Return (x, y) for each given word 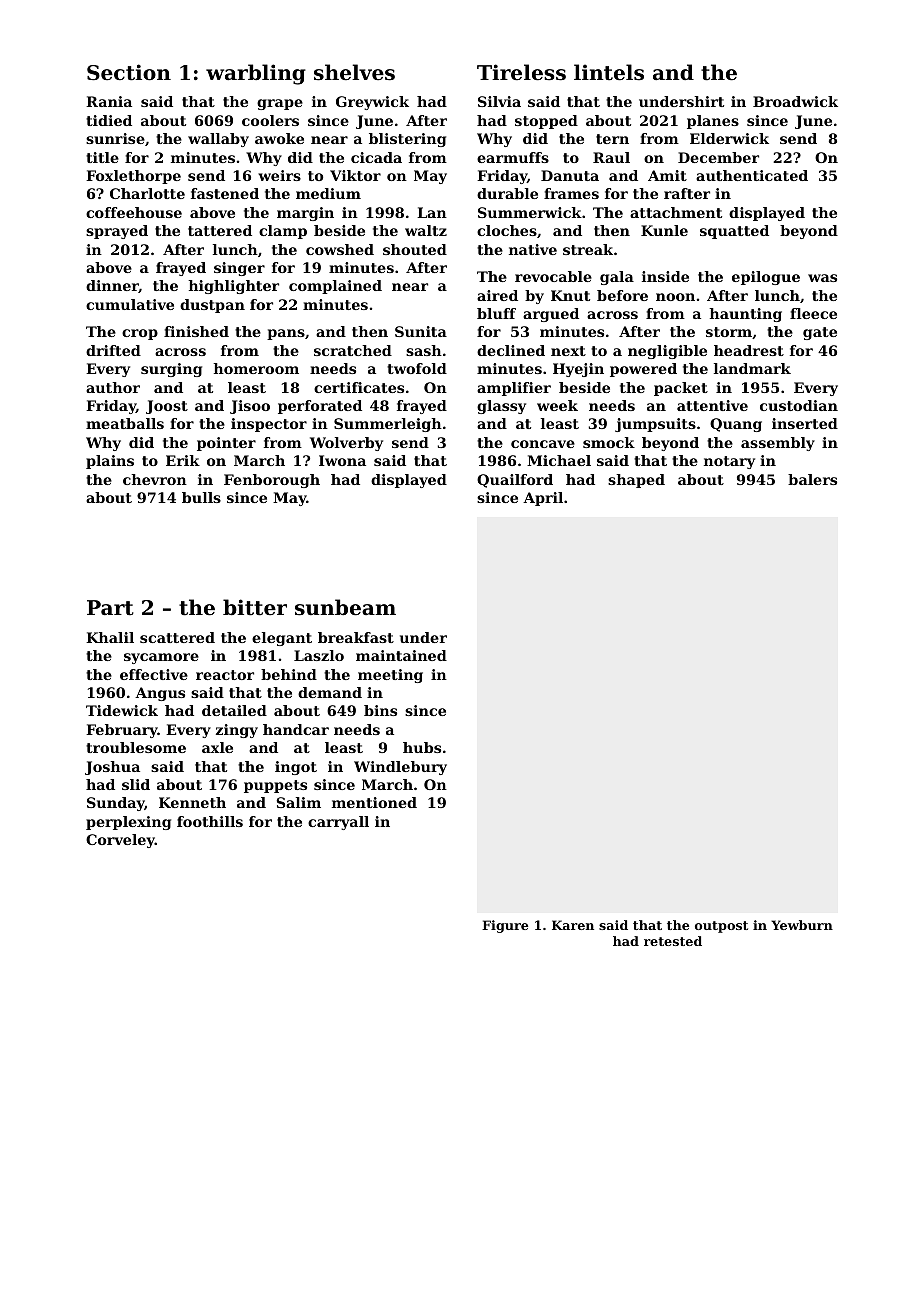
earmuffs (513, 157)
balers (812, 479)
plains (110, 462)
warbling (256, 74)
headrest (749, 350)
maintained (401, 655)
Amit (667, 175)
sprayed (117, 232)
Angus (160, 694)
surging (171, 370)
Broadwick (795, 101)
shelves (354, 72)
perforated (320, 407)
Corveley (120, 841)
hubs (422, 747)
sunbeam (345, 607)
